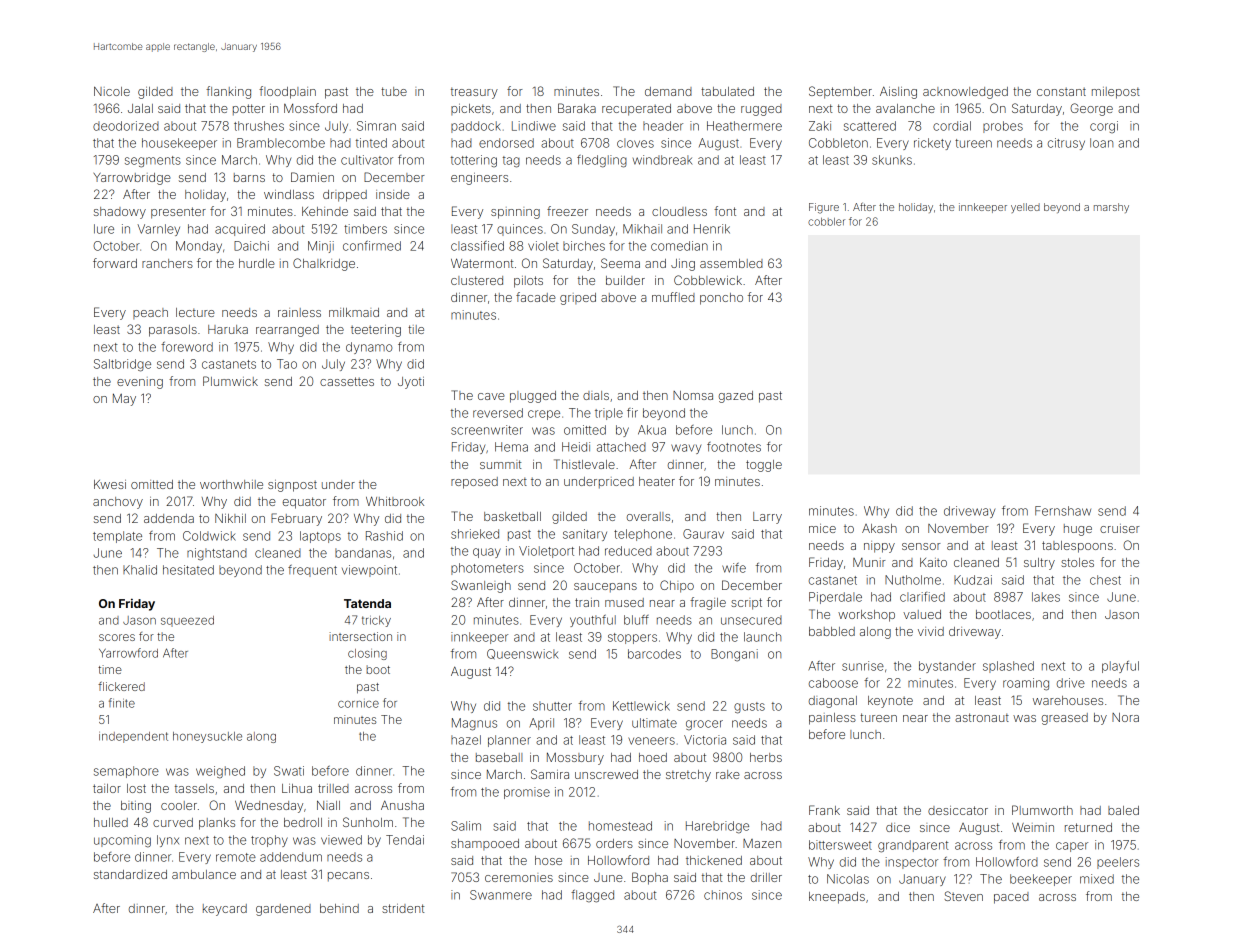  What do you see at coordinates (360, 636) in the image?
I see `intersection` at bounding box center [360, 636].
